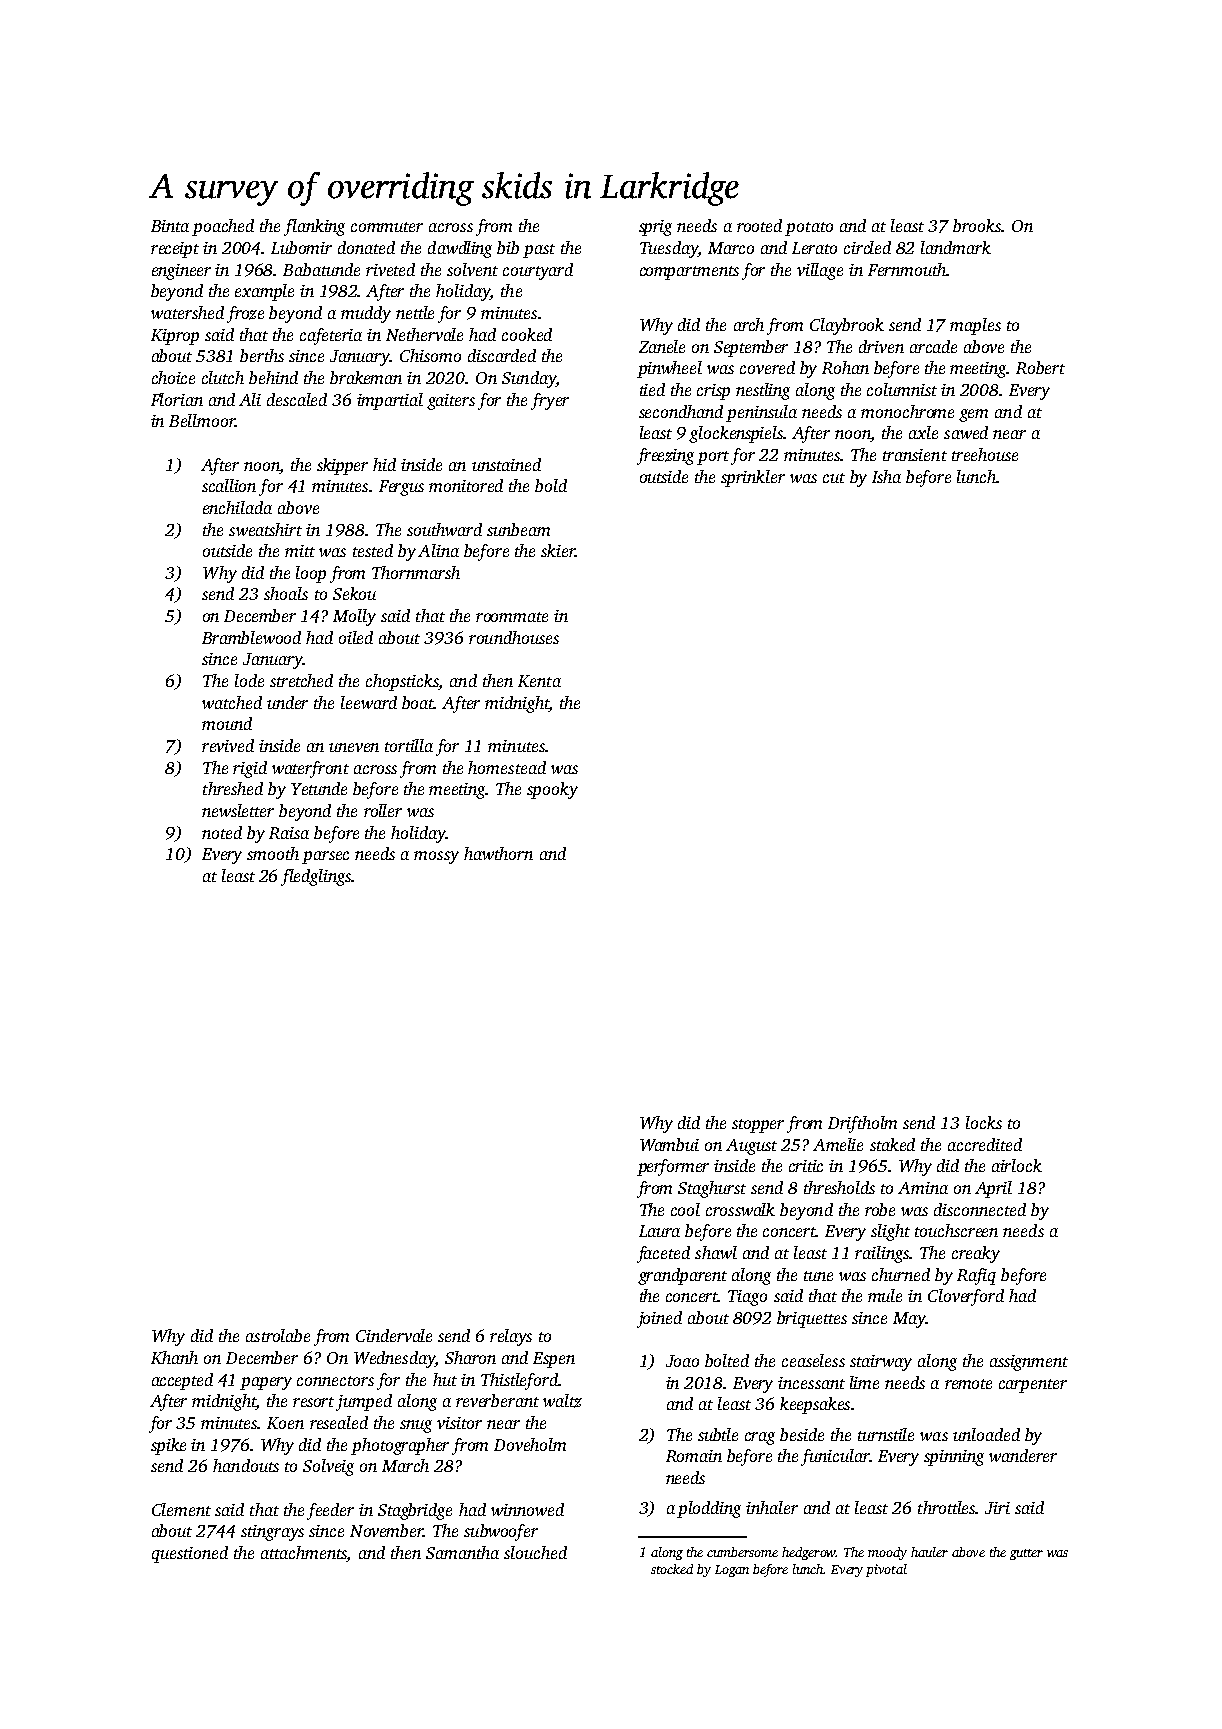  I want to click on Solveig, so click(328, 1467).
